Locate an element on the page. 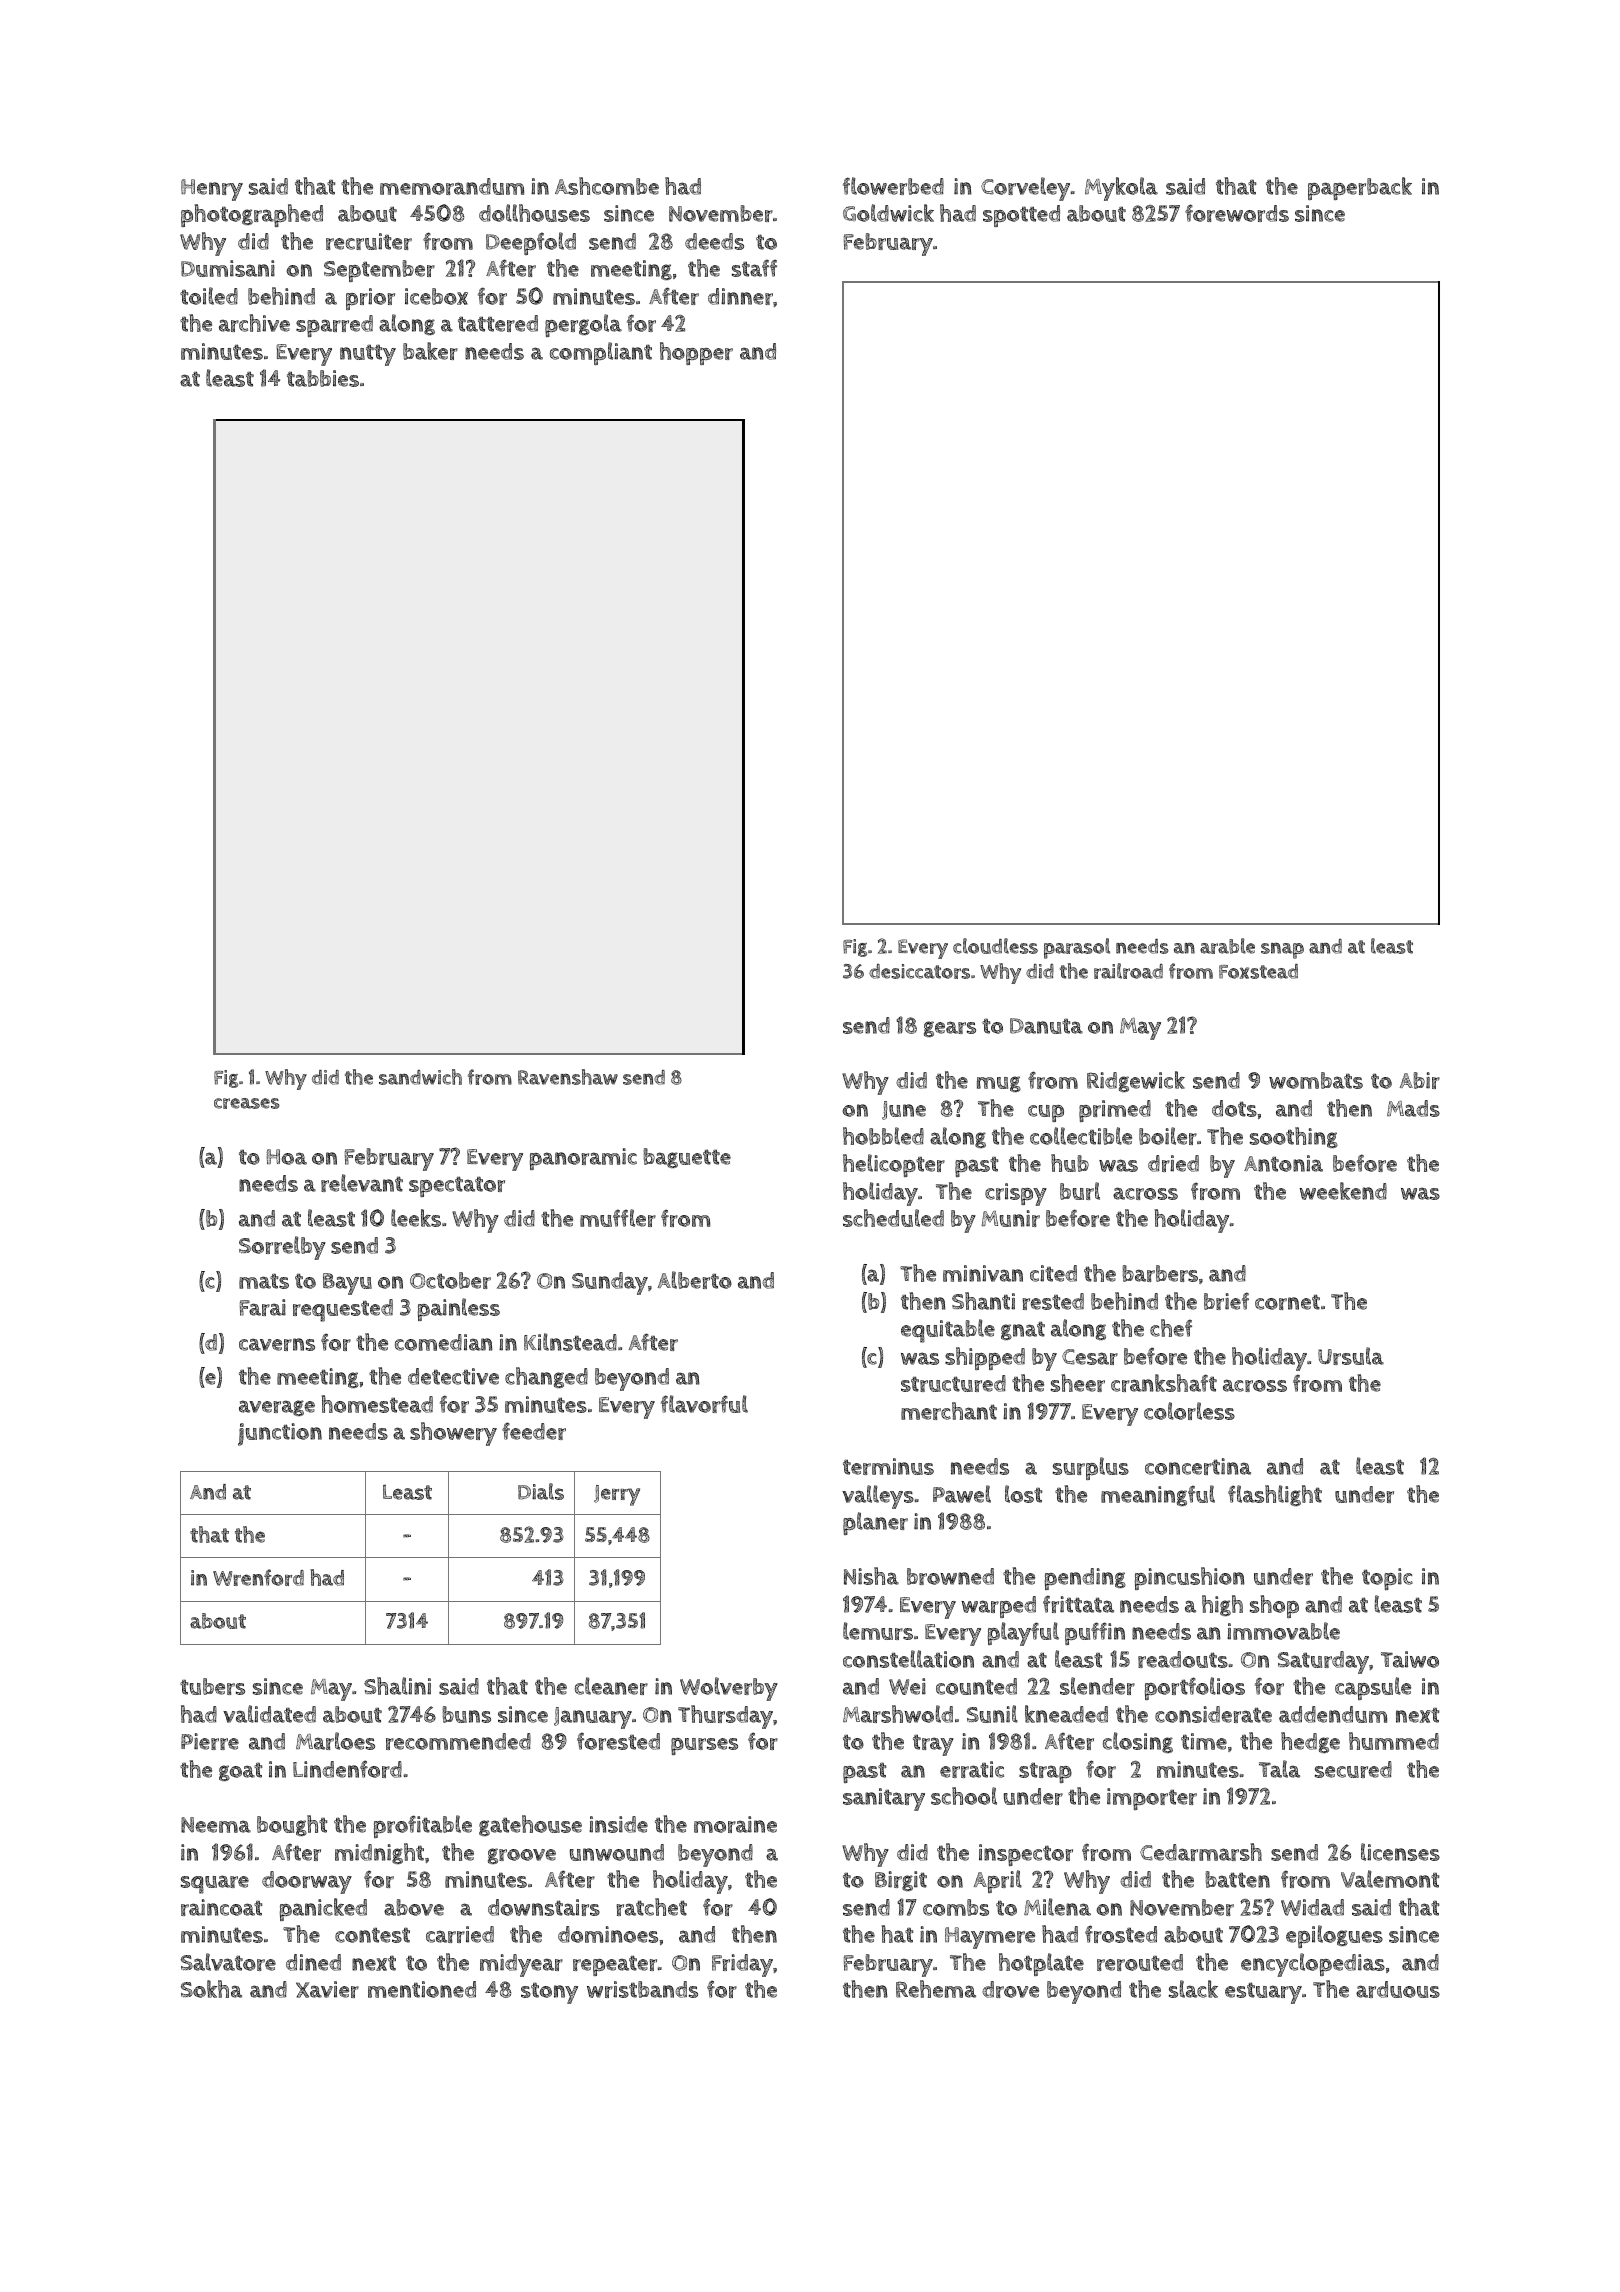 This image has height=2292, width=1620. valleys is located at coordinates (878, 1497).
